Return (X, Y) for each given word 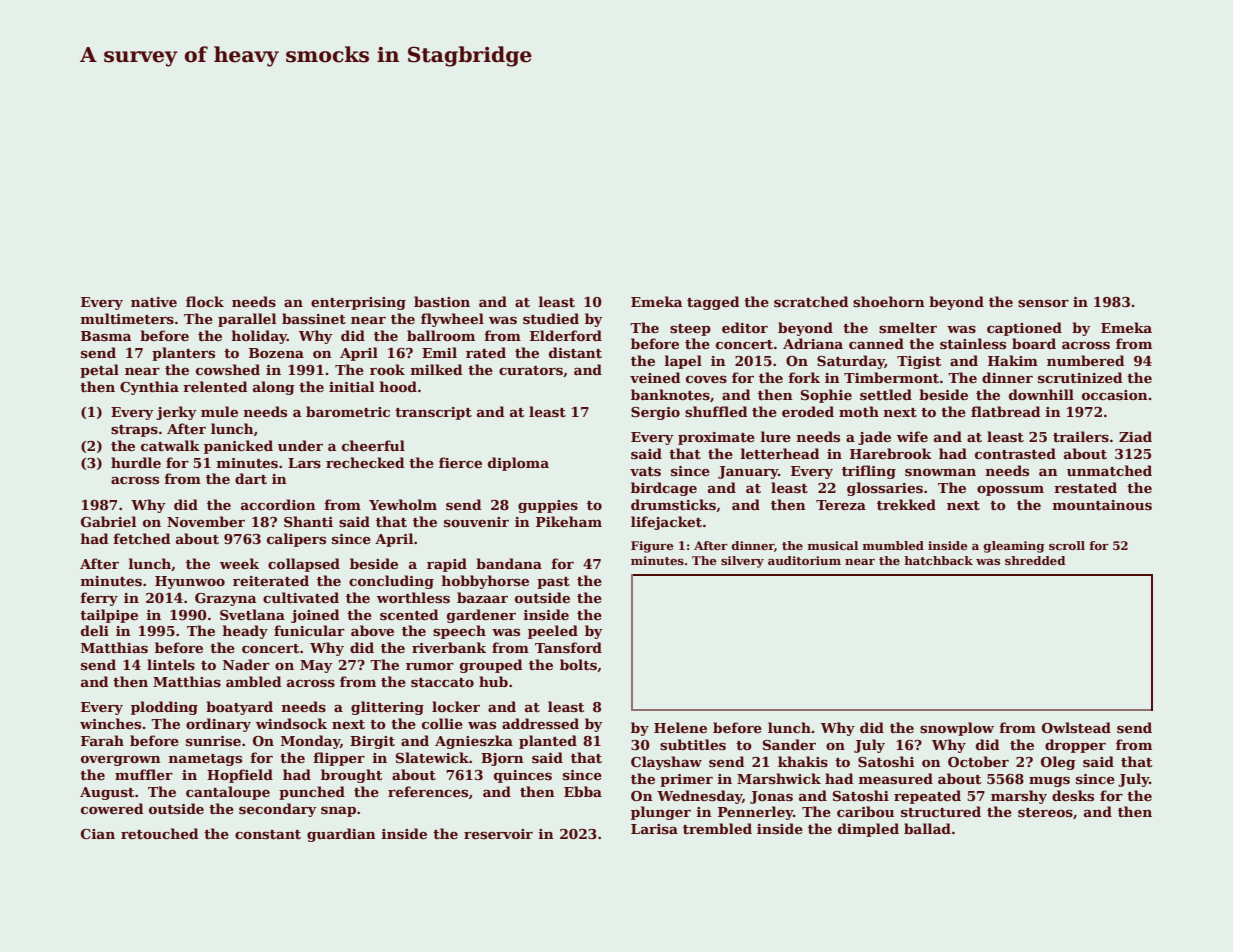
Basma (106, 336)
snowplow (957, 729)
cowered (112, 808)
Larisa (654, 829)
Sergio (655, 413)
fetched (142, 538)
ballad (927, 828)
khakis (803, 761)
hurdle (136, 462)
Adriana (813, 343)
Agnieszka (474, 742)
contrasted (1015, 453)
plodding (164, 708)
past (553, 583)
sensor (1043, 303)
